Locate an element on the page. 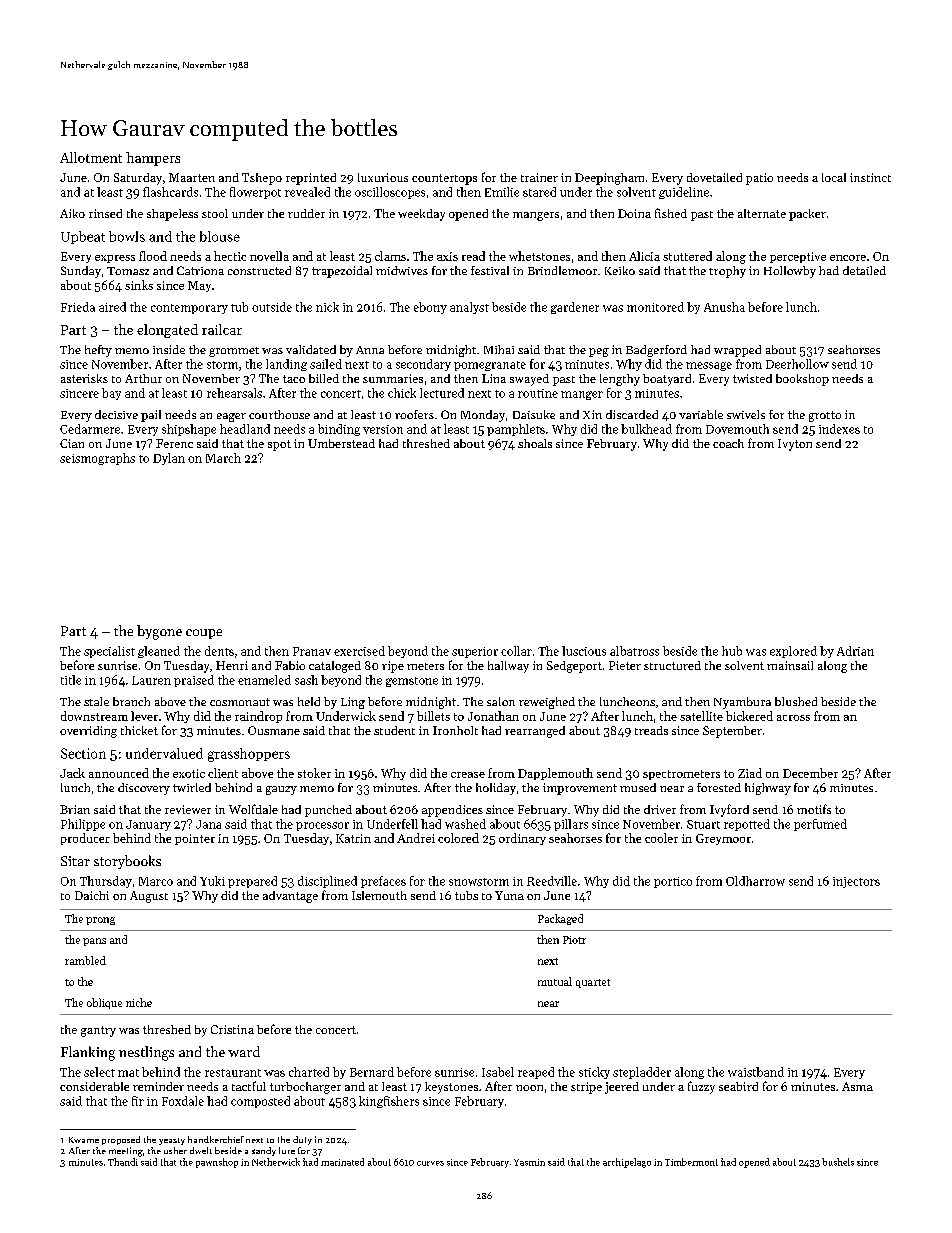  Bernard is located at coordinates (372, 1072).
